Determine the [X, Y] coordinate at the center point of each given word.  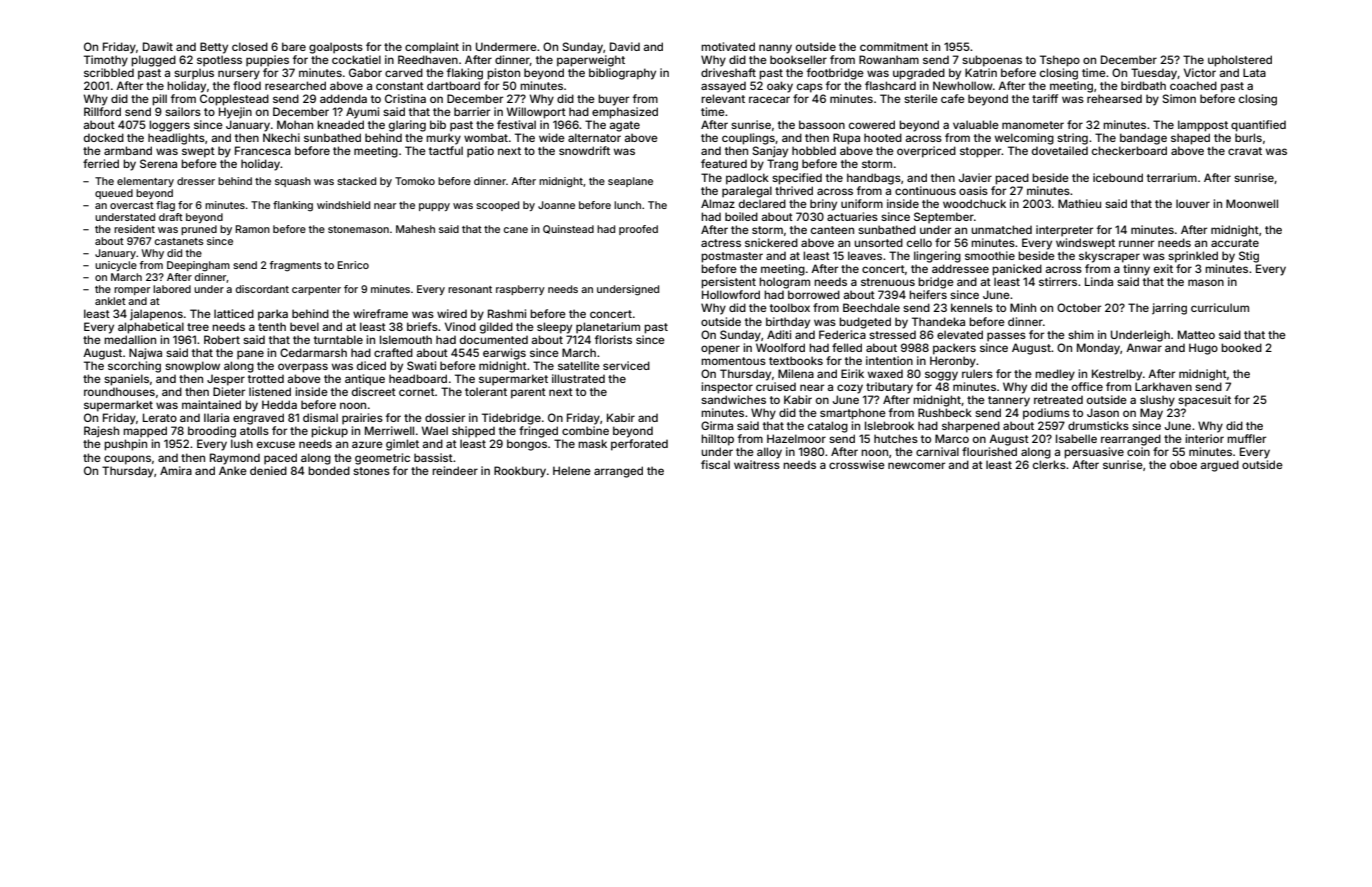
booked [1241, 347]
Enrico [353, 265]
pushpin [125, 445]
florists [613, 339]
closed [250, 46]
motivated [728, 46]
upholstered [1240, 61]
